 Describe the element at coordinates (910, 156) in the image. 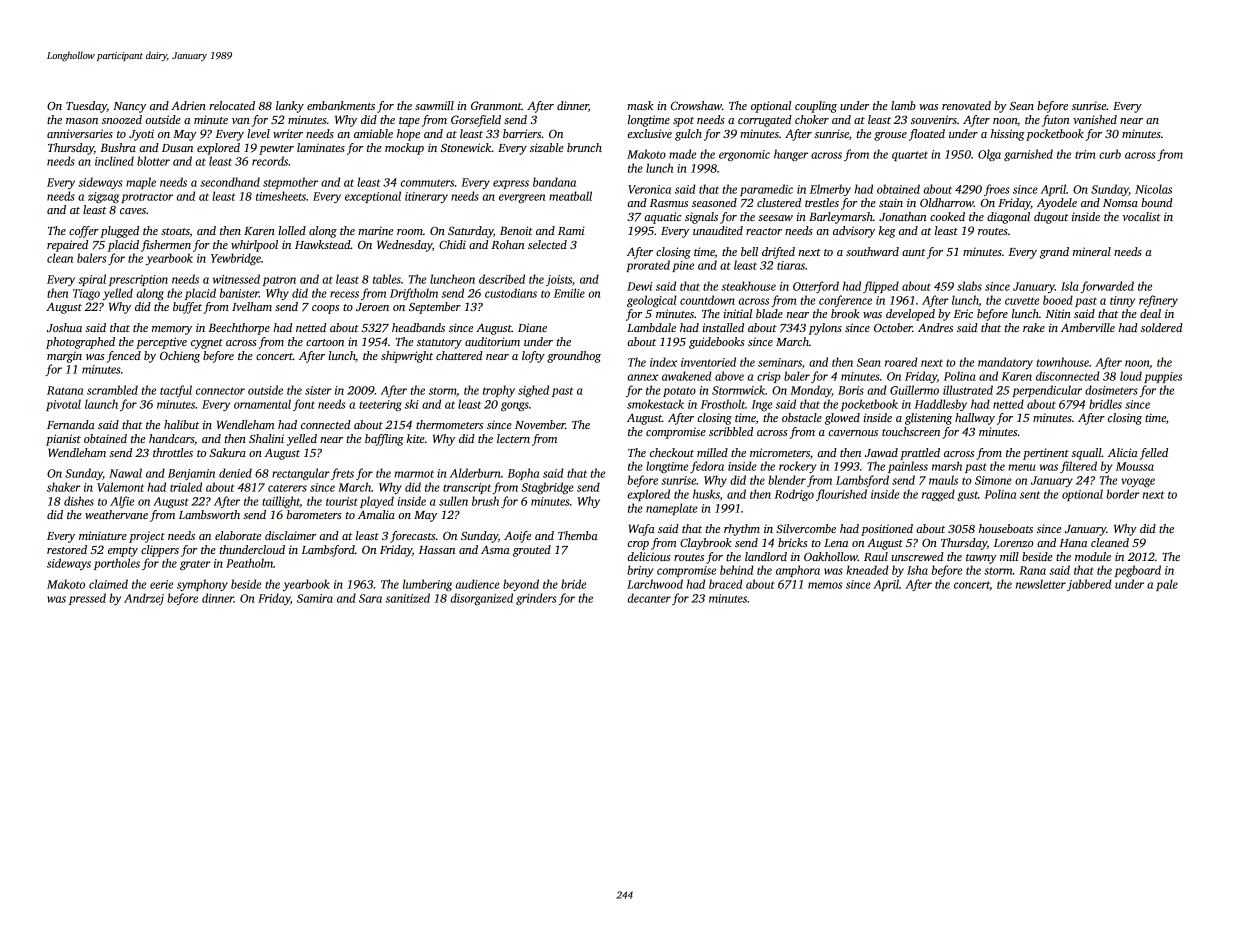

I see `quartet` at that location.
